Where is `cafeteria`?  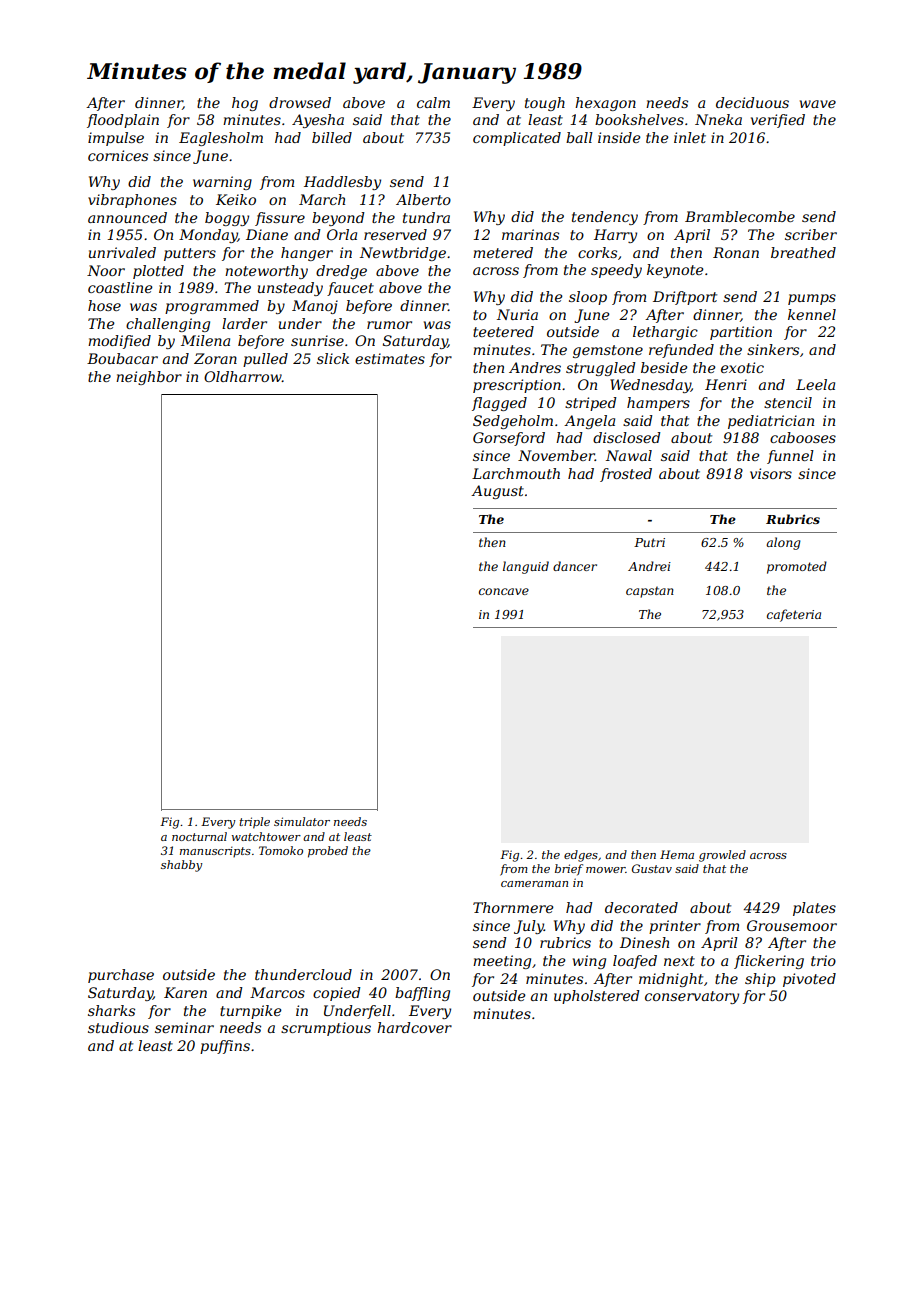 cafeteria is located at coordinates (794, 615).
